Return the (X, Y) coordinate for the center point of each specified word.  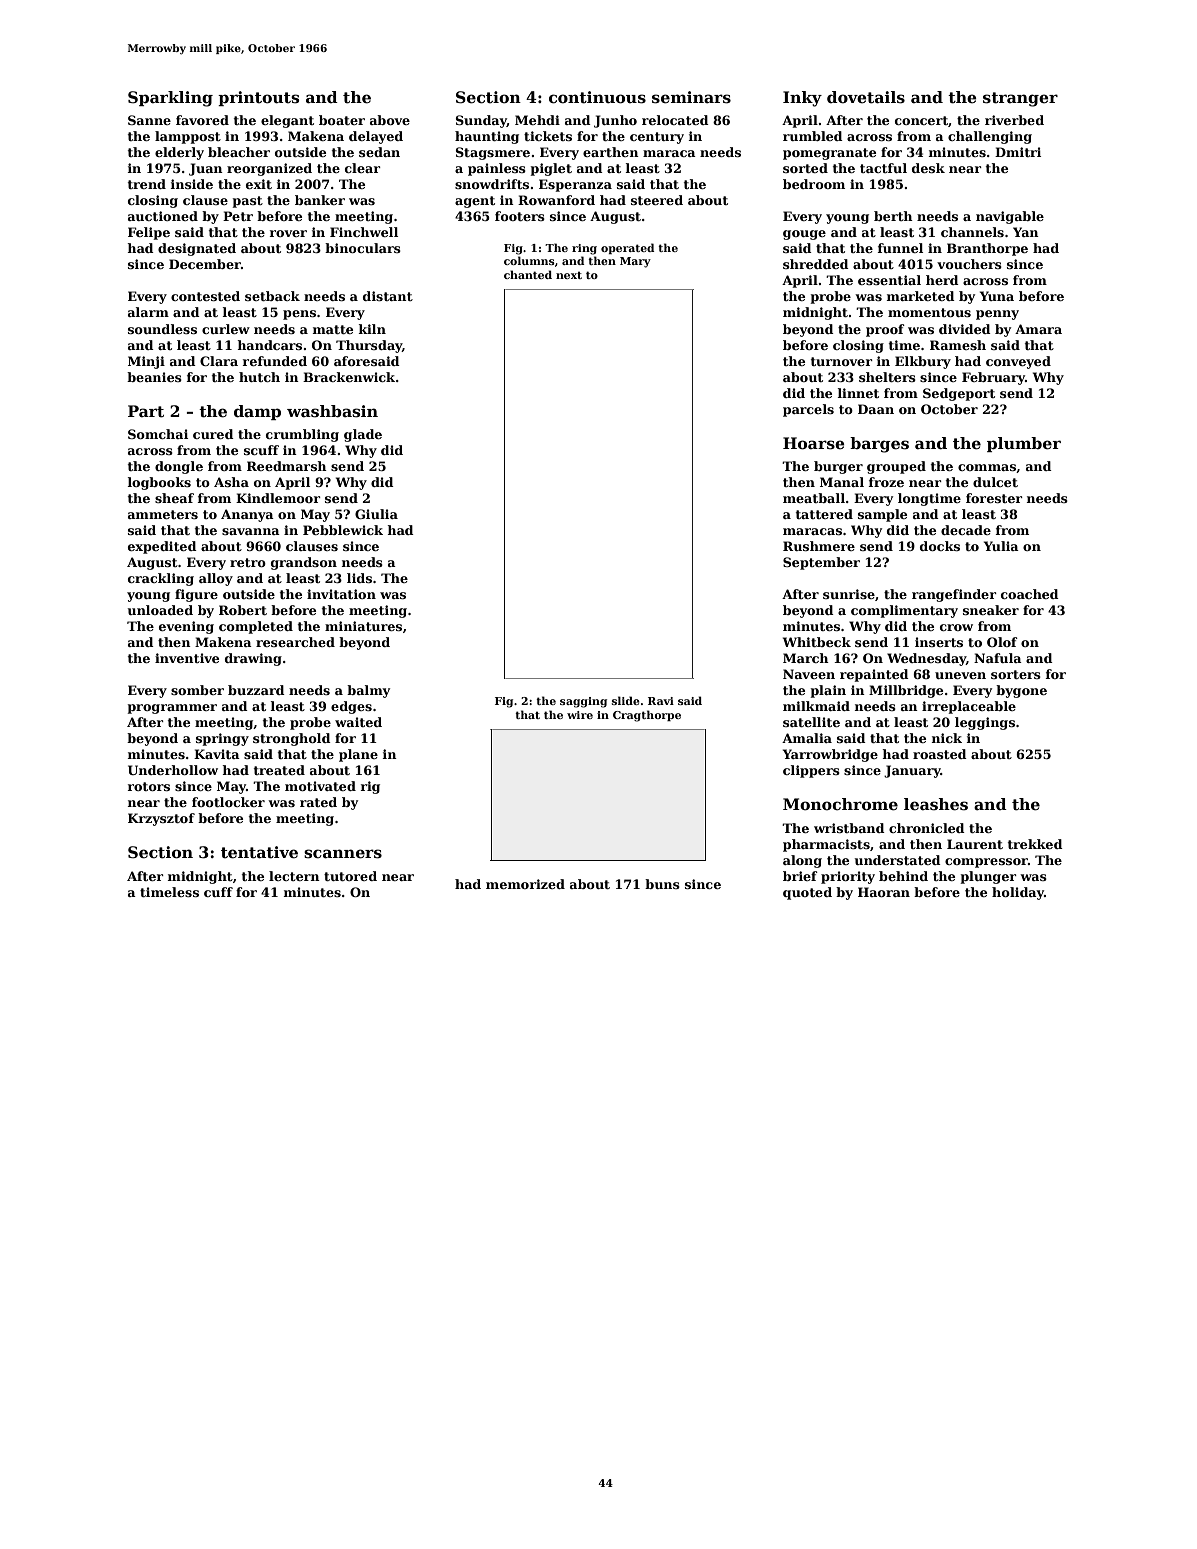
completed (256, 627)
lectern (294, 876)
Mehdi (537, 120)
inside (192, 184)
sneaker (991, 610)
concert (921, 120)
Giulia (376, 514)
